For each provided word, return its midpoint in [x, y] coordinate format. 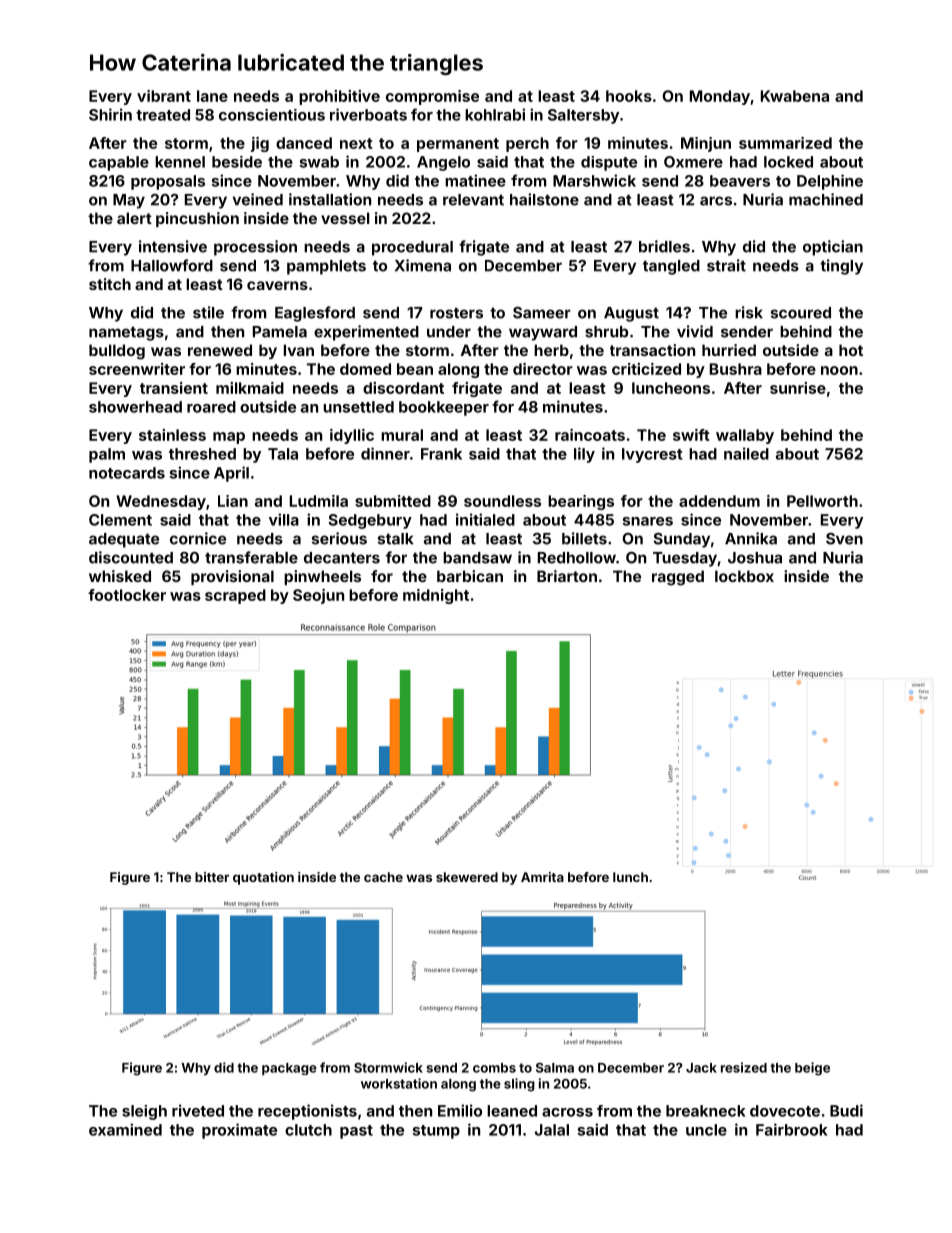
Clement [120, 520]
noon [839, 370]
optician [833, 248]
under [449, 332]
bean [415, 369]
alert [134, 218]
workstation [399, 1083]
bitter [212, 877]
